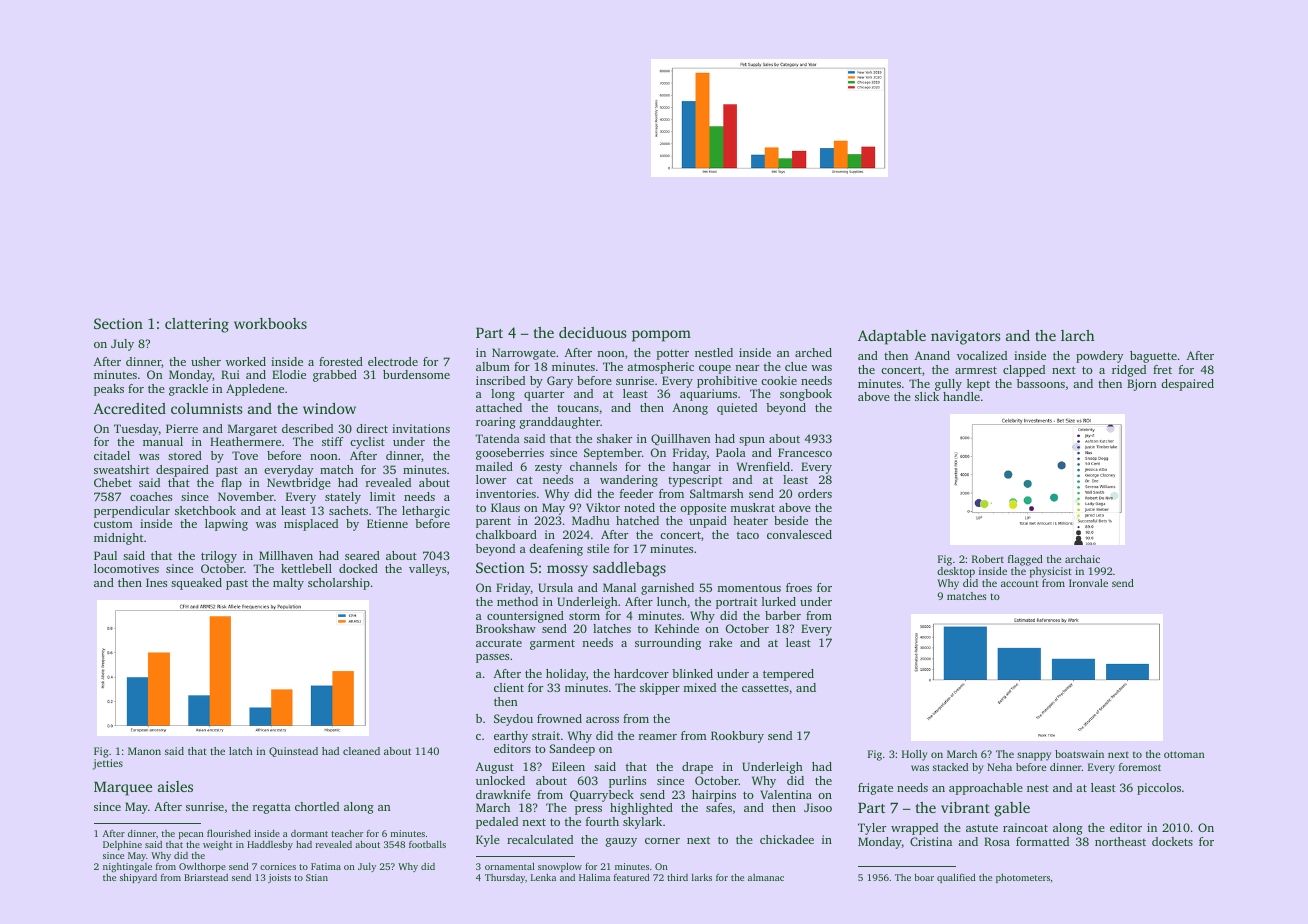 This screenshot has width=1308, height=924. I want to click on Madhu, so click(591, 520).
